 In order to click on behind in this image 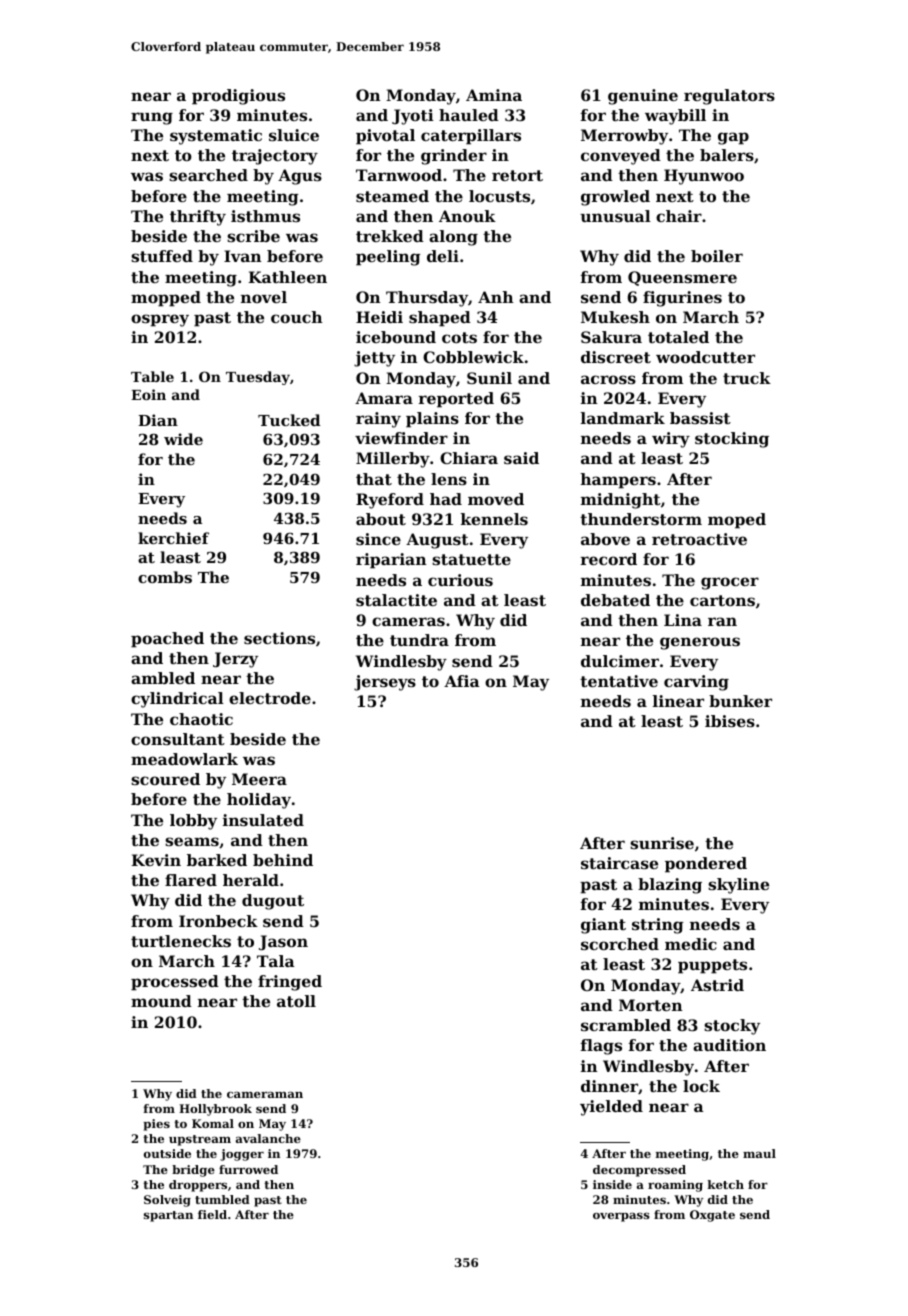, I will do `click(283, 860)`.
